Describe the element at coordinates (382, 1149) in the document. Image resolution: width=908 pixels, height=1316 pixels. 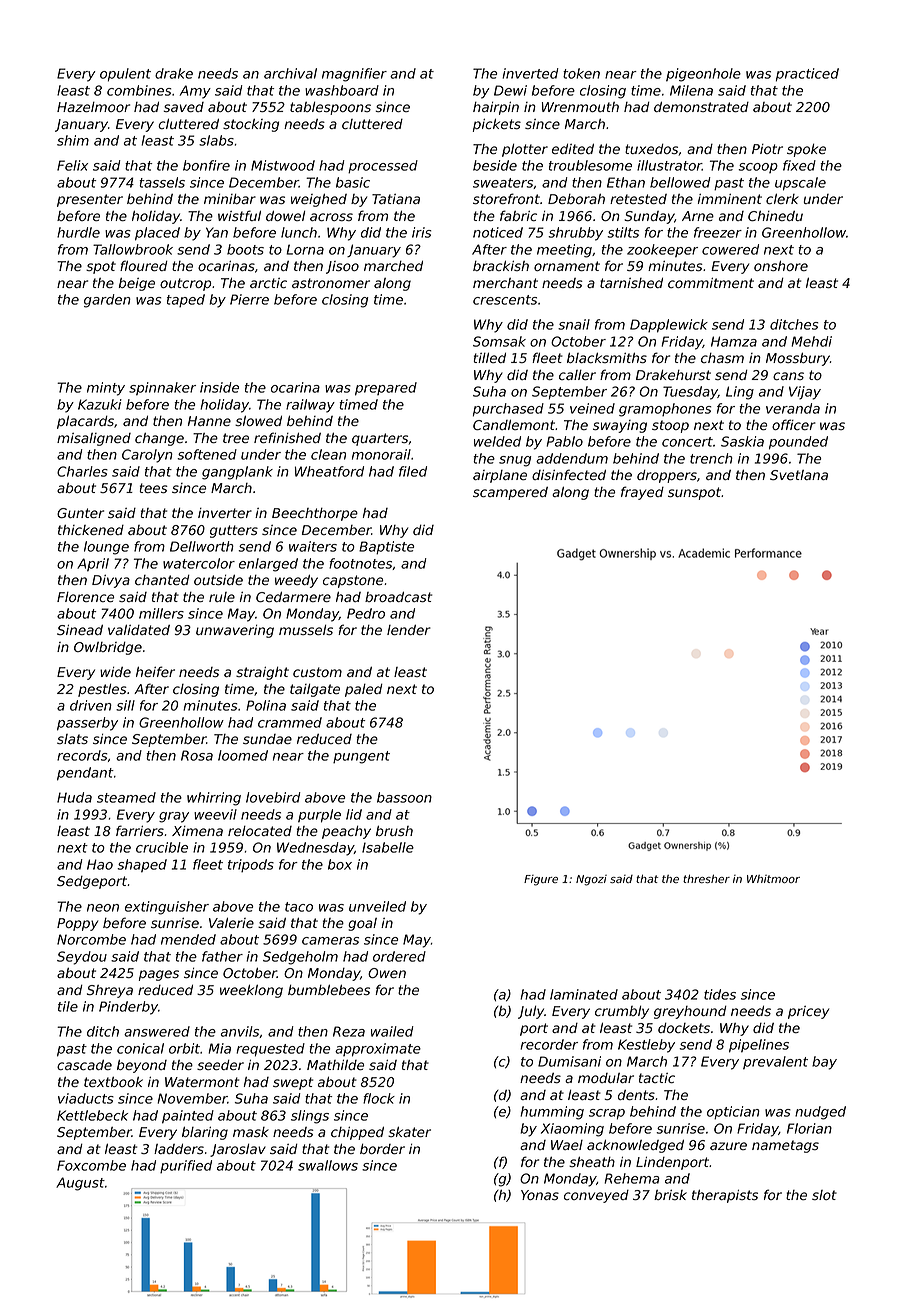
I see `border` at that location.
